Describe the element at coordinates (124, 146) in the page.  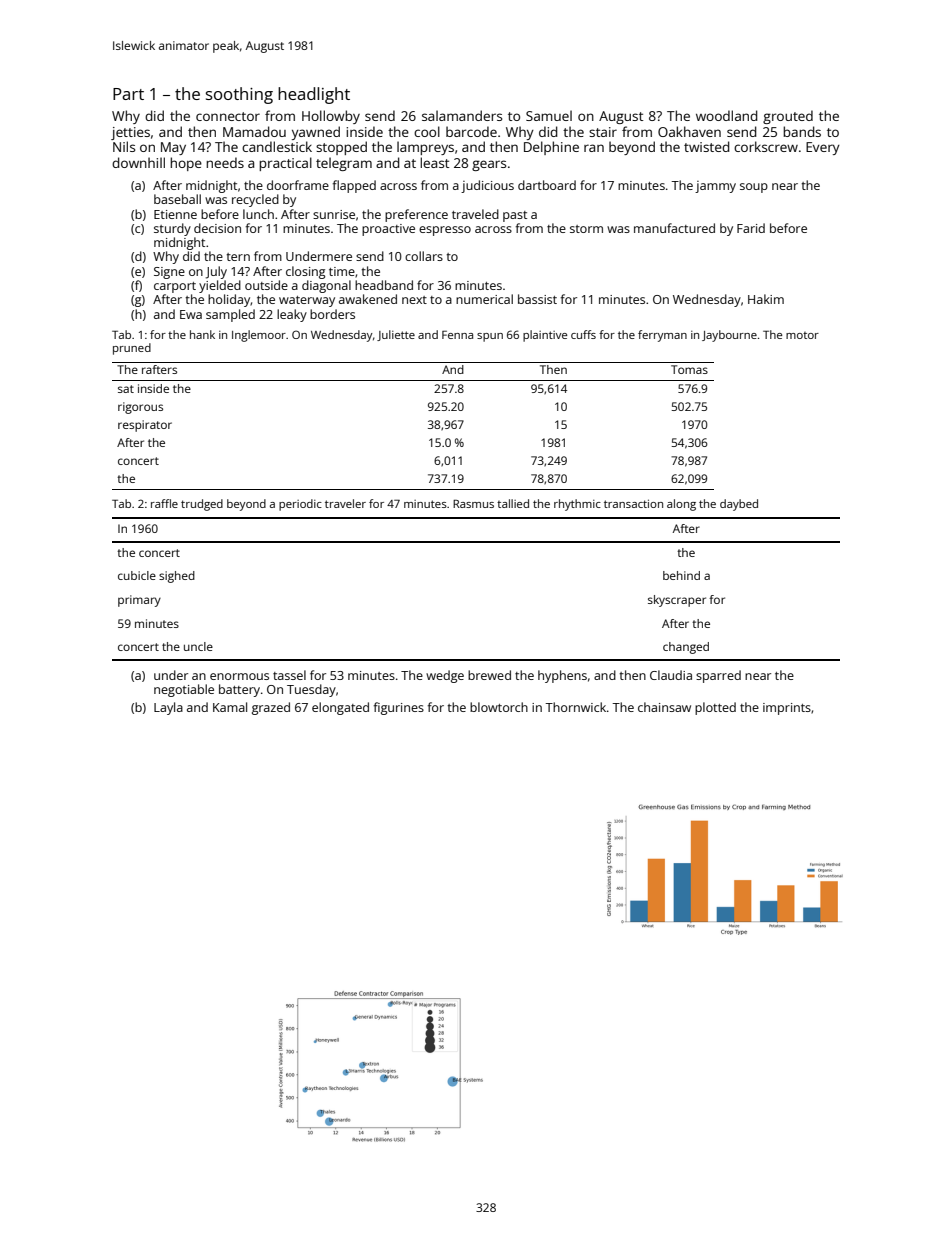
I see `Nils` at that location.
